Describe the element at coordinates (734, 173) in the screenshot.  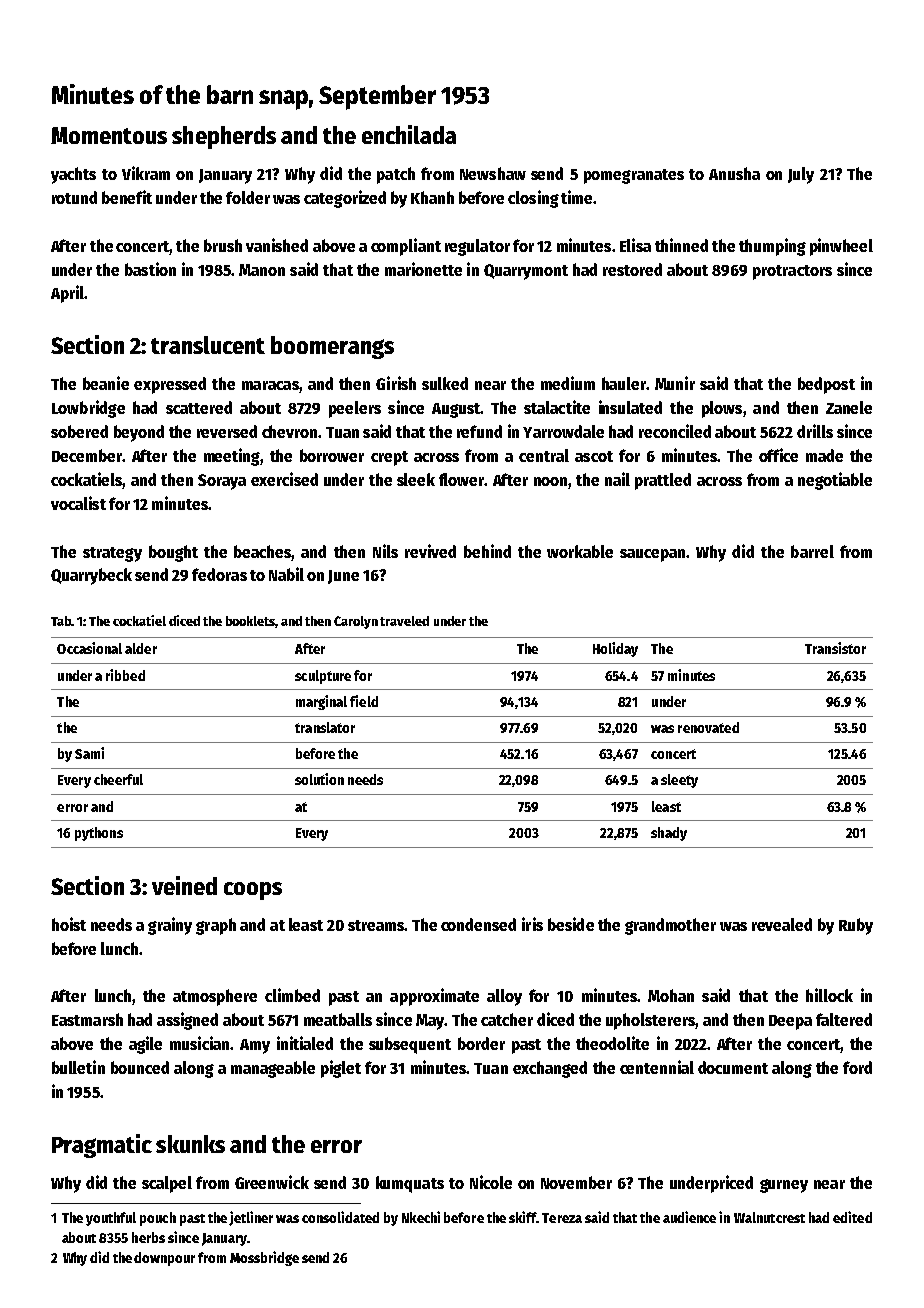
I see `Anusha` at that location.
